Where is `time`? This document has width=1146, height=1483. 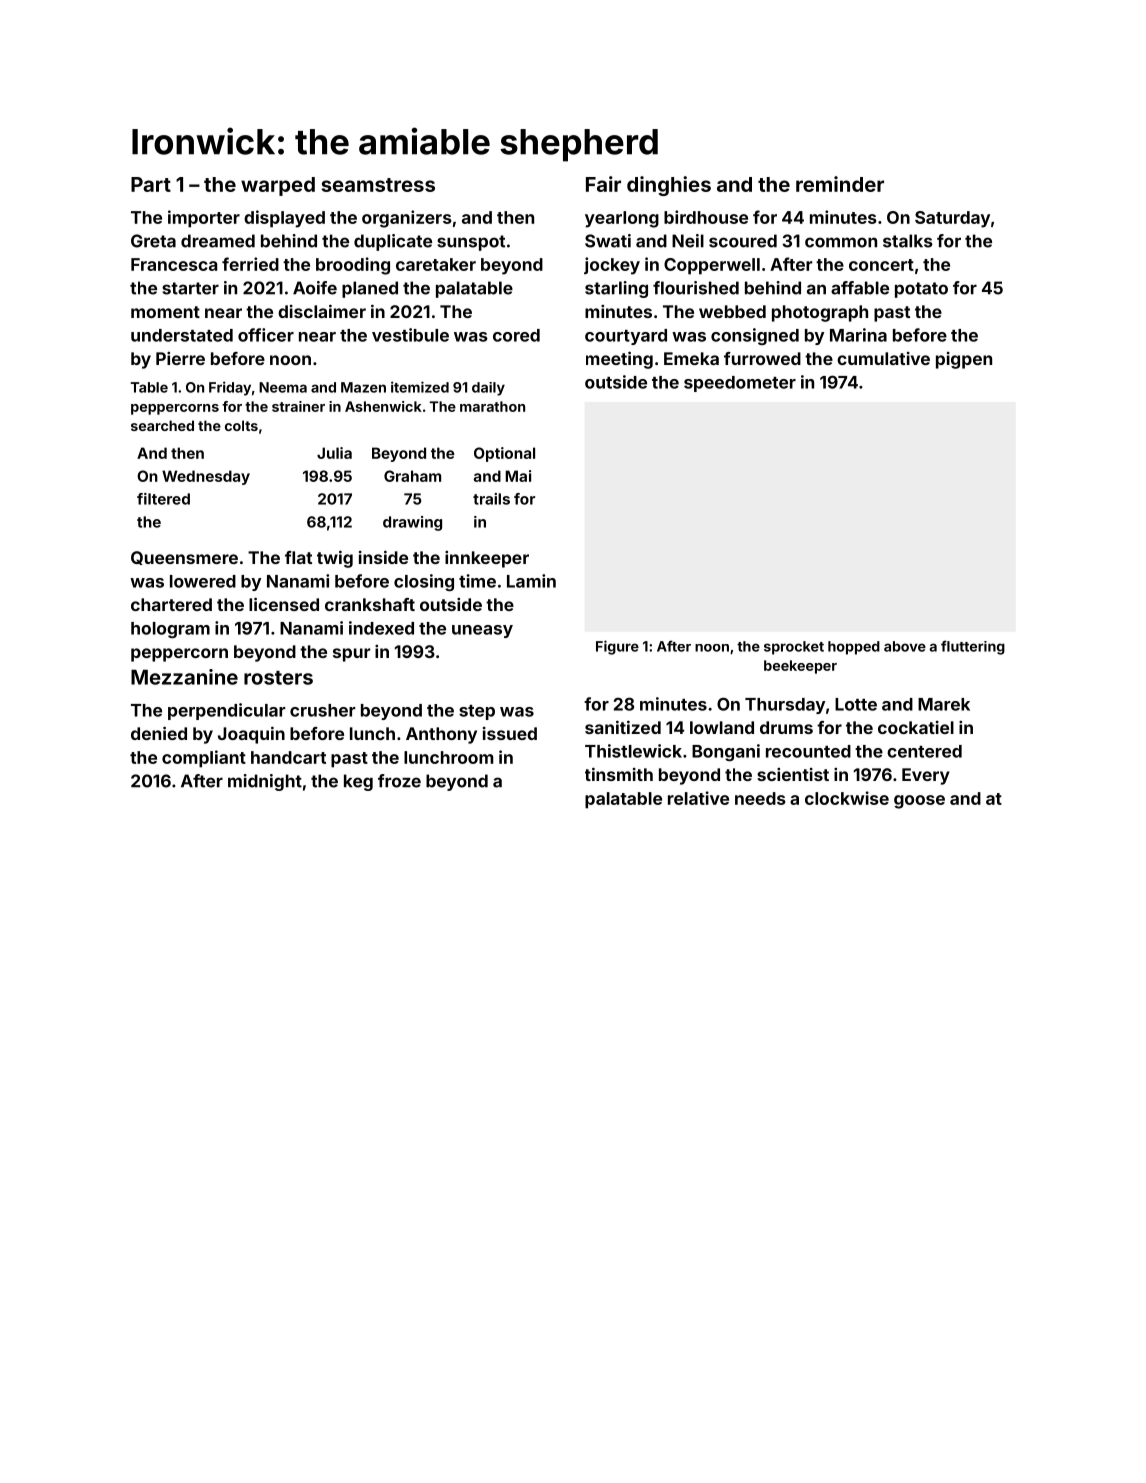 time is located at coordinates (477, 581).
